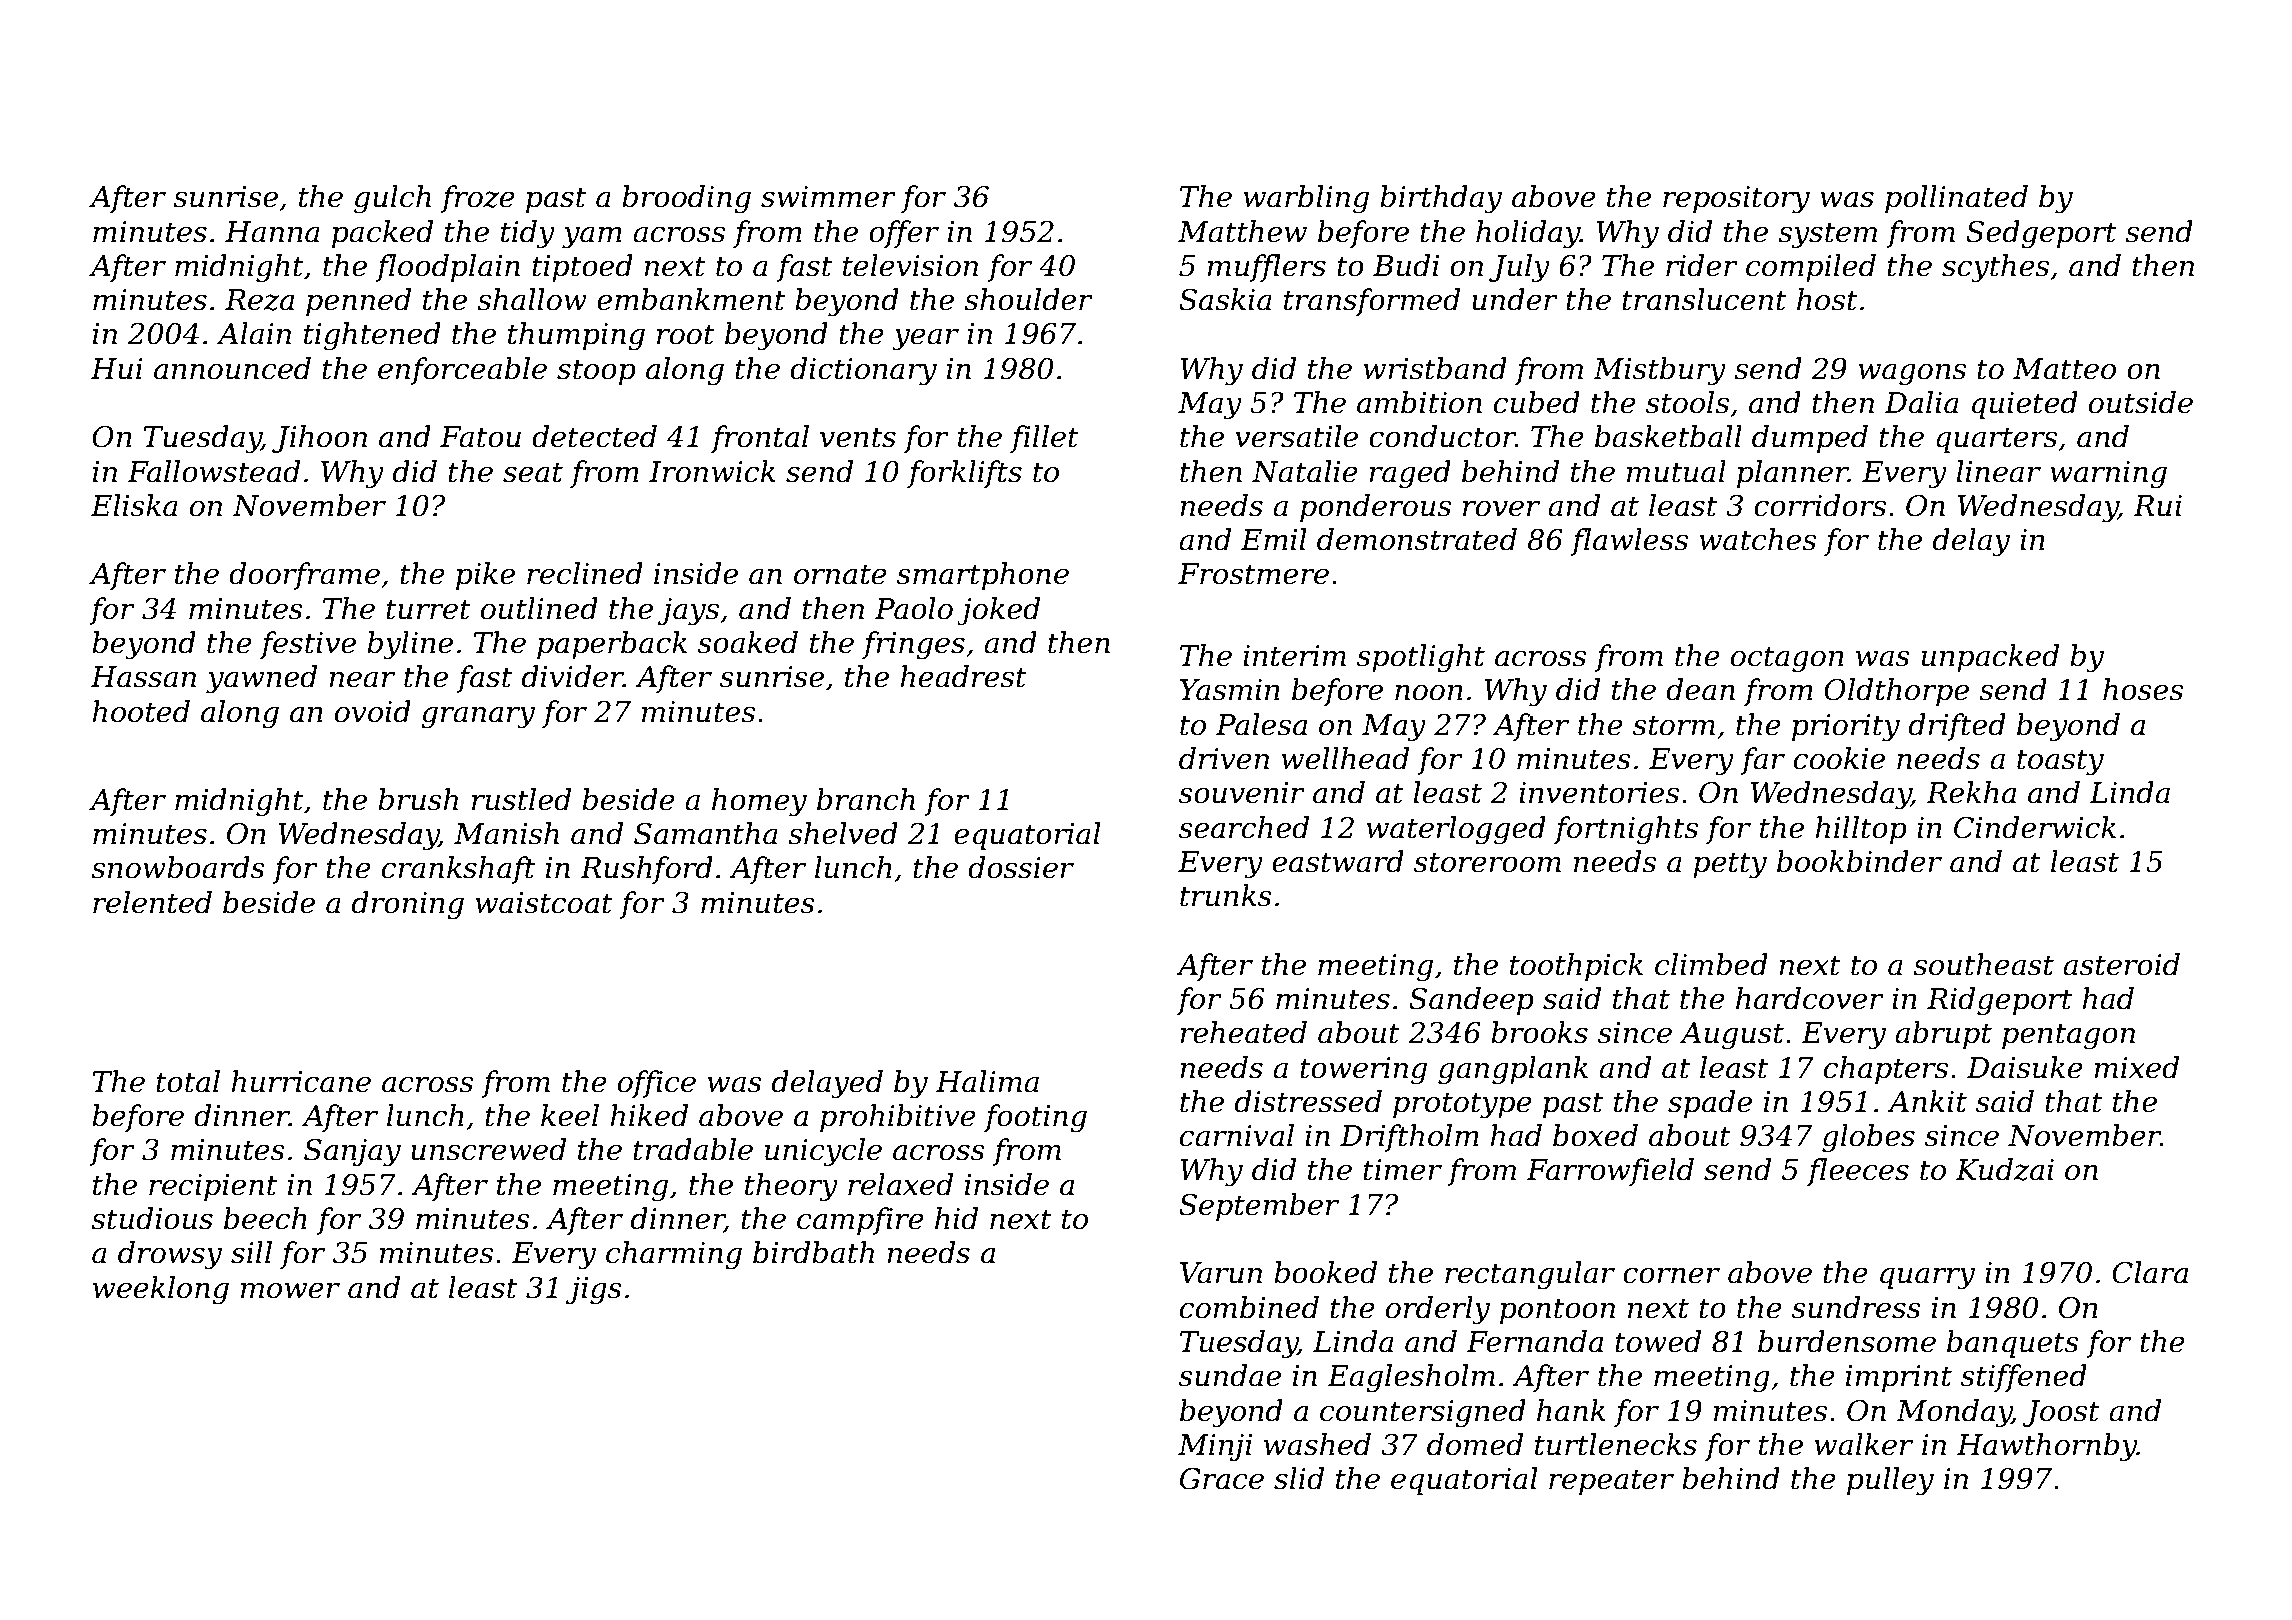 Image resolution: width=2292 pixels, height=1620 pixels. What do you see at coordinates (134, 505) in the document?
I see `Eliska` at bounding box center [134, 505].
